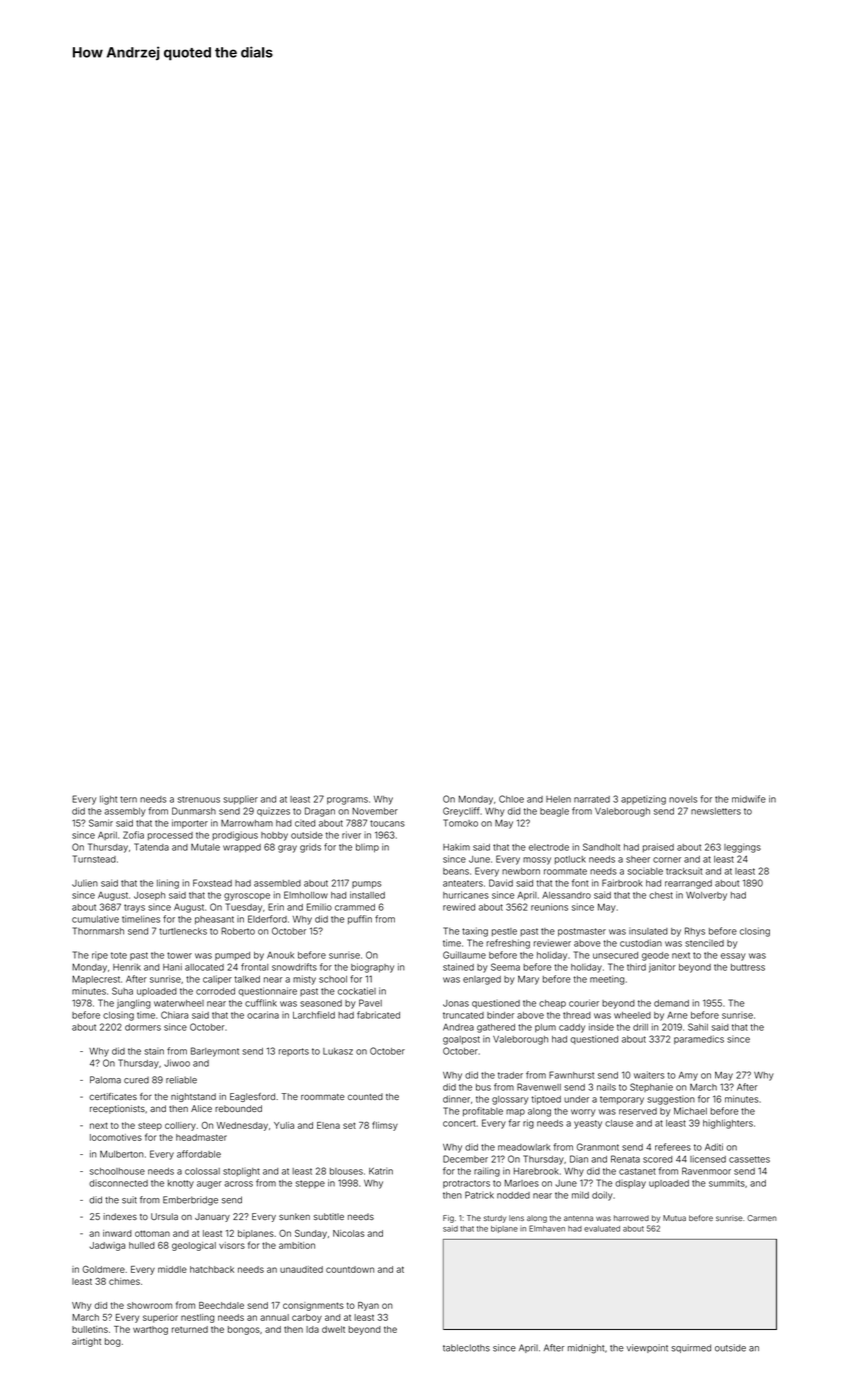 The image size is (849, 1400). What do you see at coordinates (375, 811) in the document?
I see `November` at bounding box center [375, 811].
